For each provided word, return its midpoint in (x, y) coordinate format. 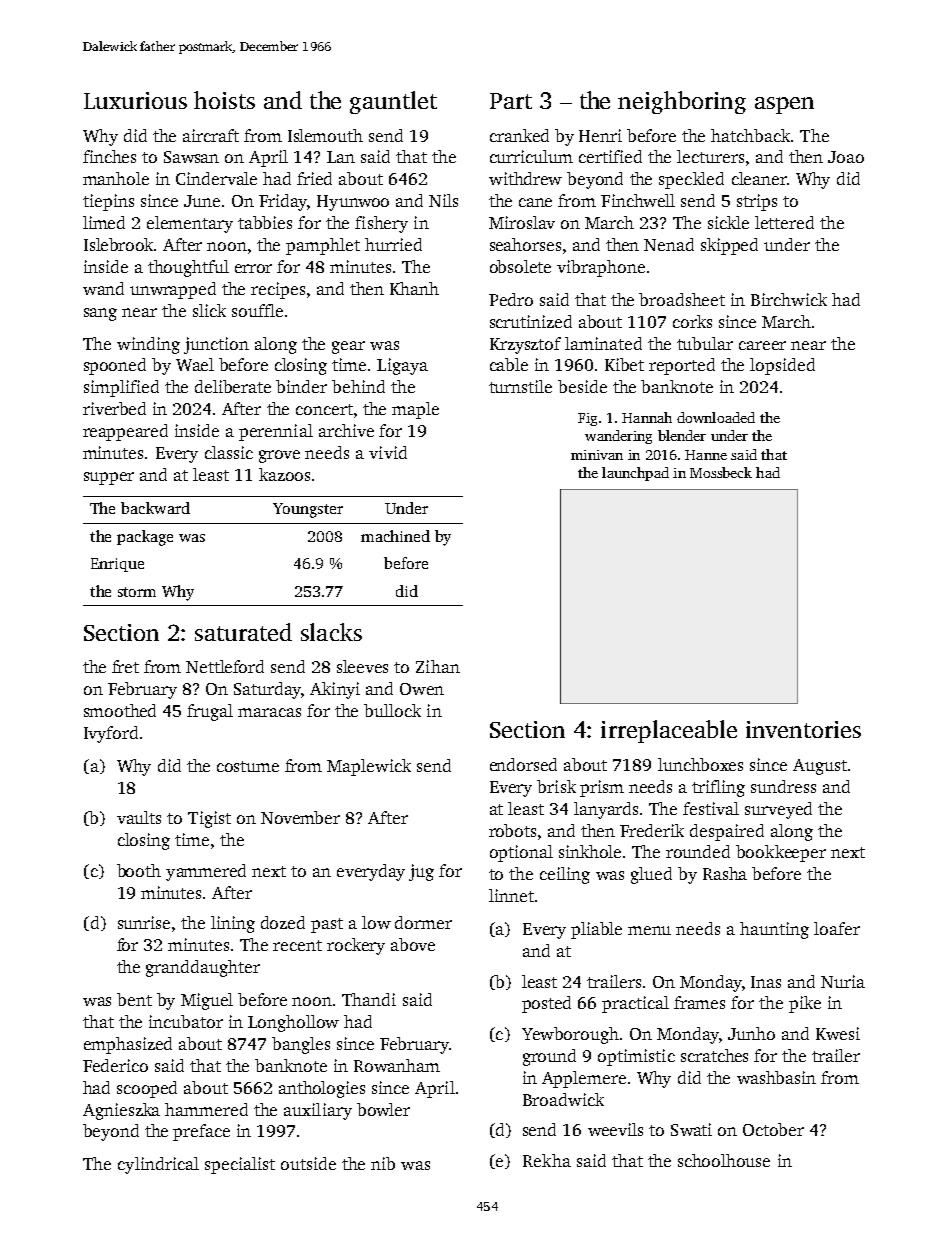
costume (248, 766)
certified (610, 156)
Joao (846, 157)
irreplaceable (669, 731)
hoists (224, 100)
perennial (276, 432)
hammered (206, 1109)
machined (395, 536)
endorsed (523, 764)
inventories (803, 729)
